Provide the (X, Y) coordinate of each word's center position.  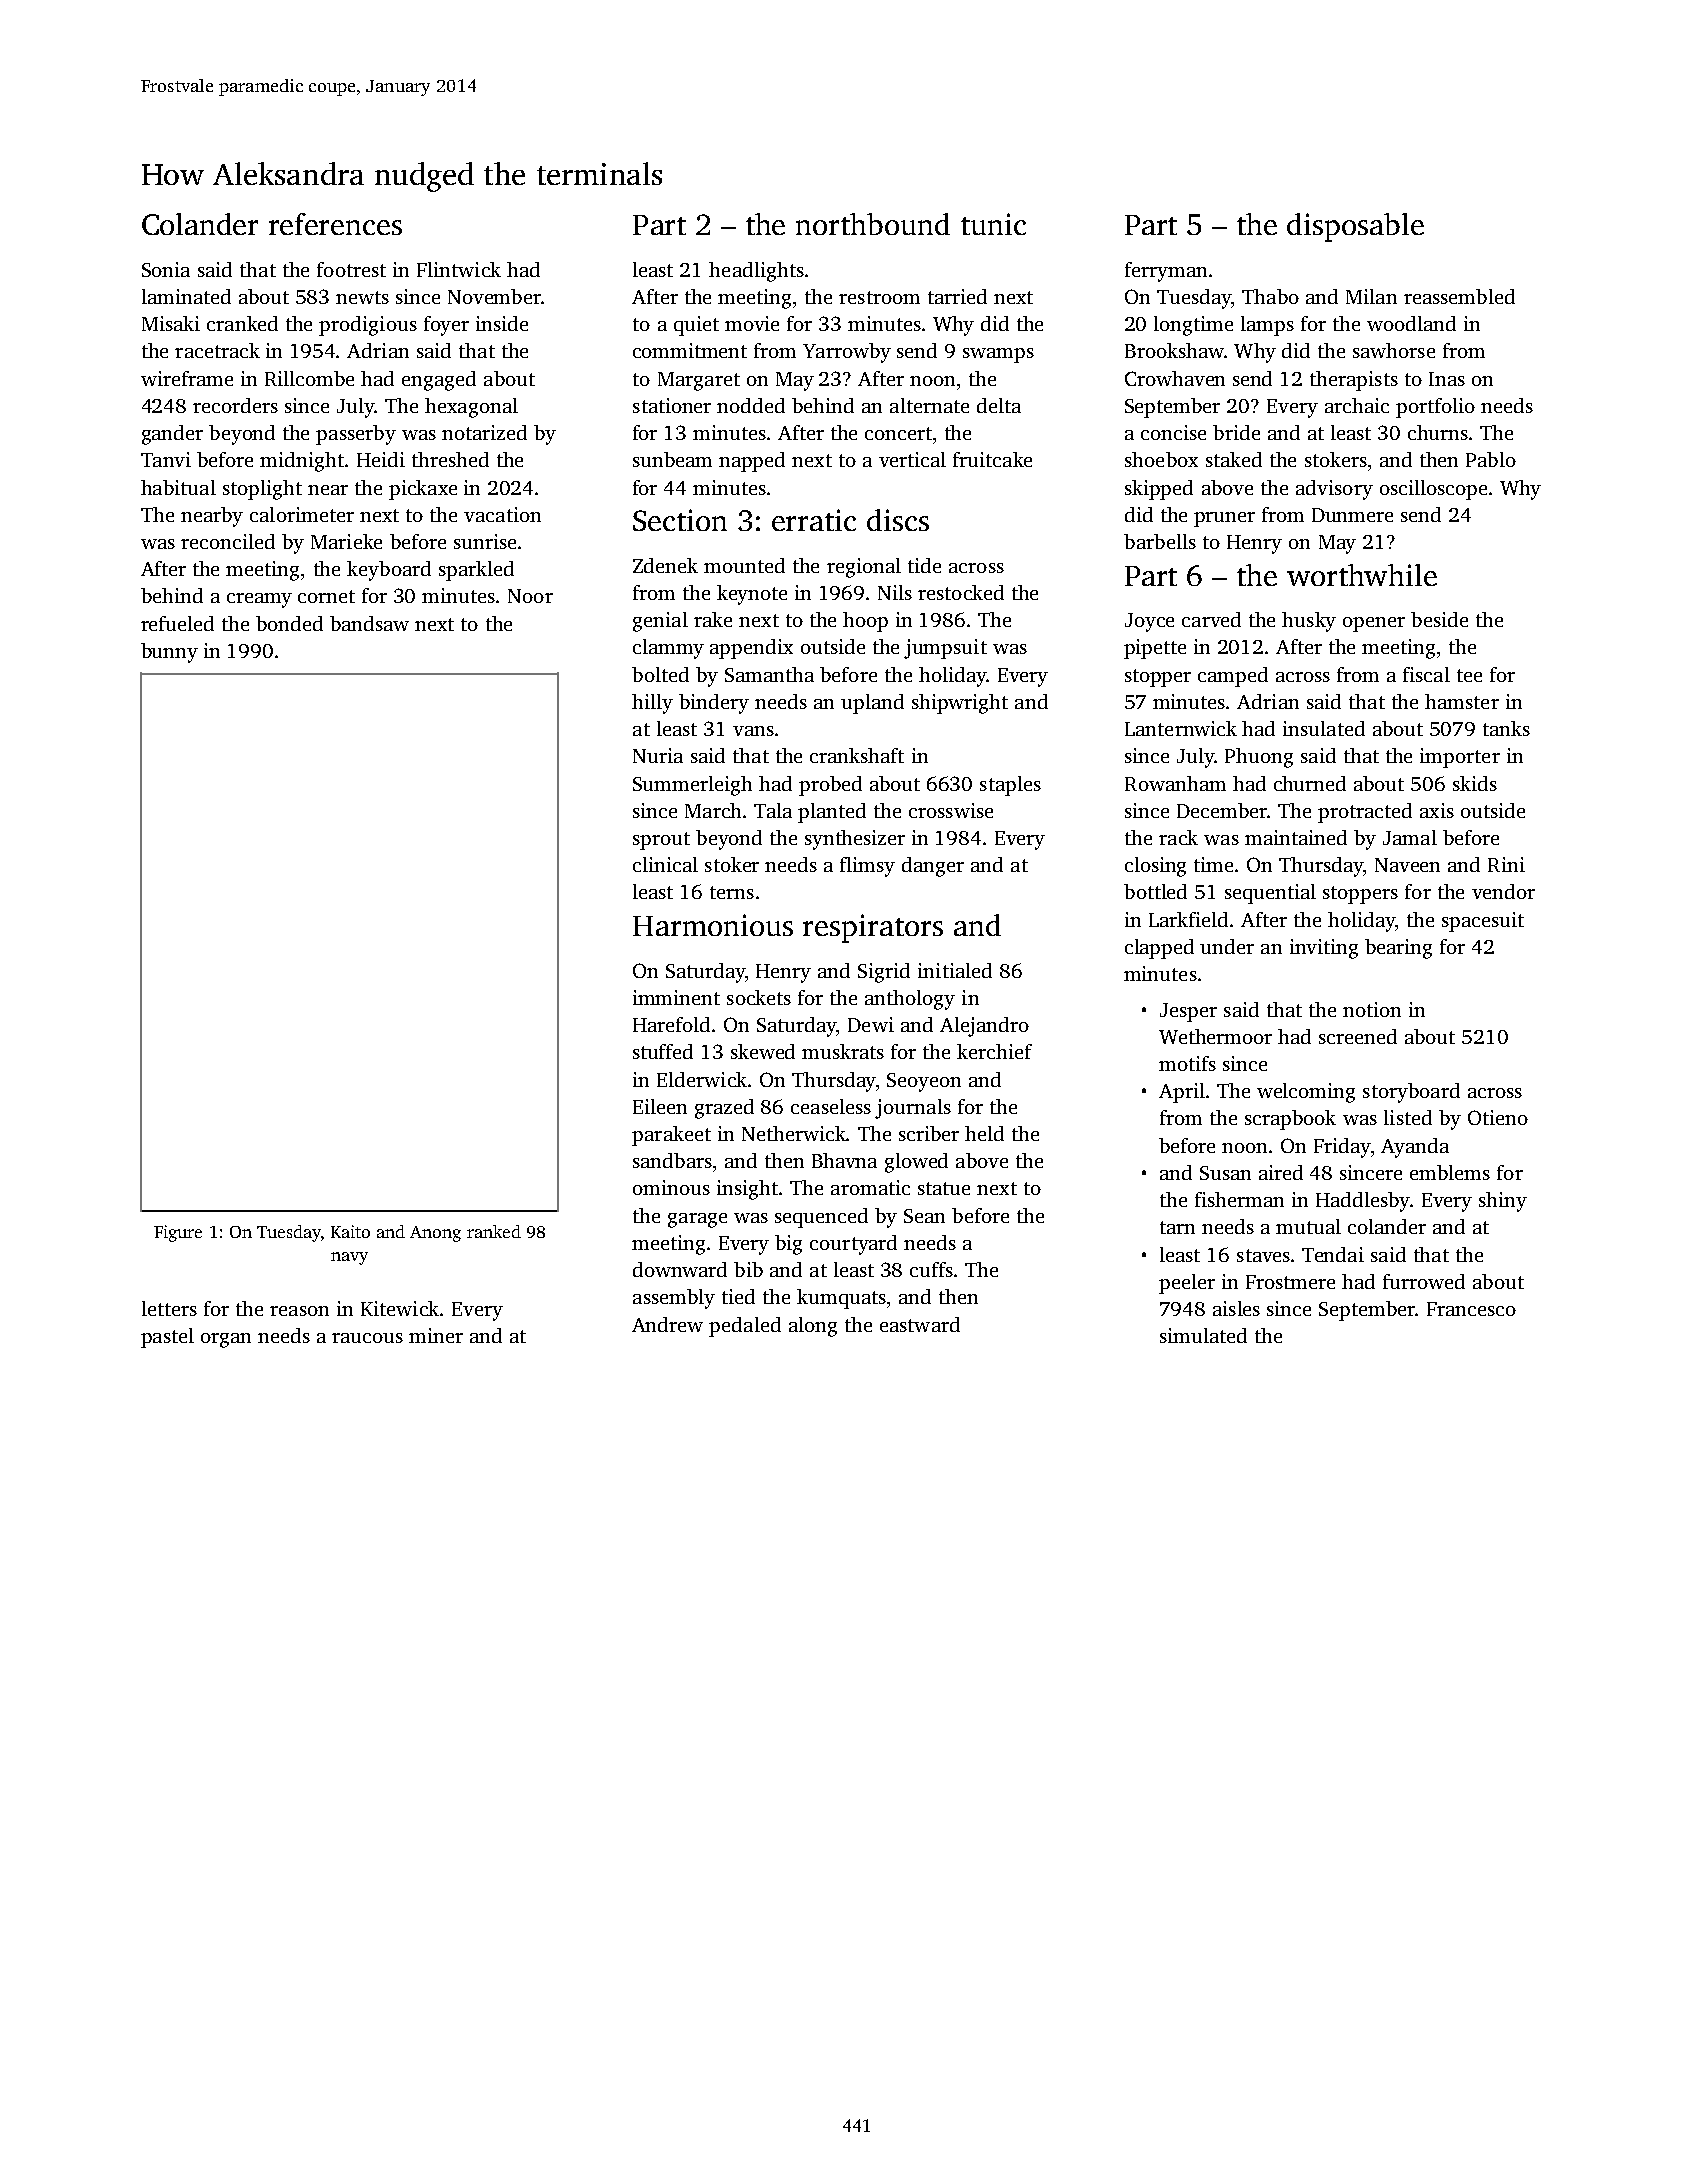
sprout (661, 841)
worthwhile (1362, 575)
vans (753, 731)
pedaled (745, 1327)
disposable (1355, 227)
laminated (186, 296)
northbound (873, 224)
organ (226, 1340)
